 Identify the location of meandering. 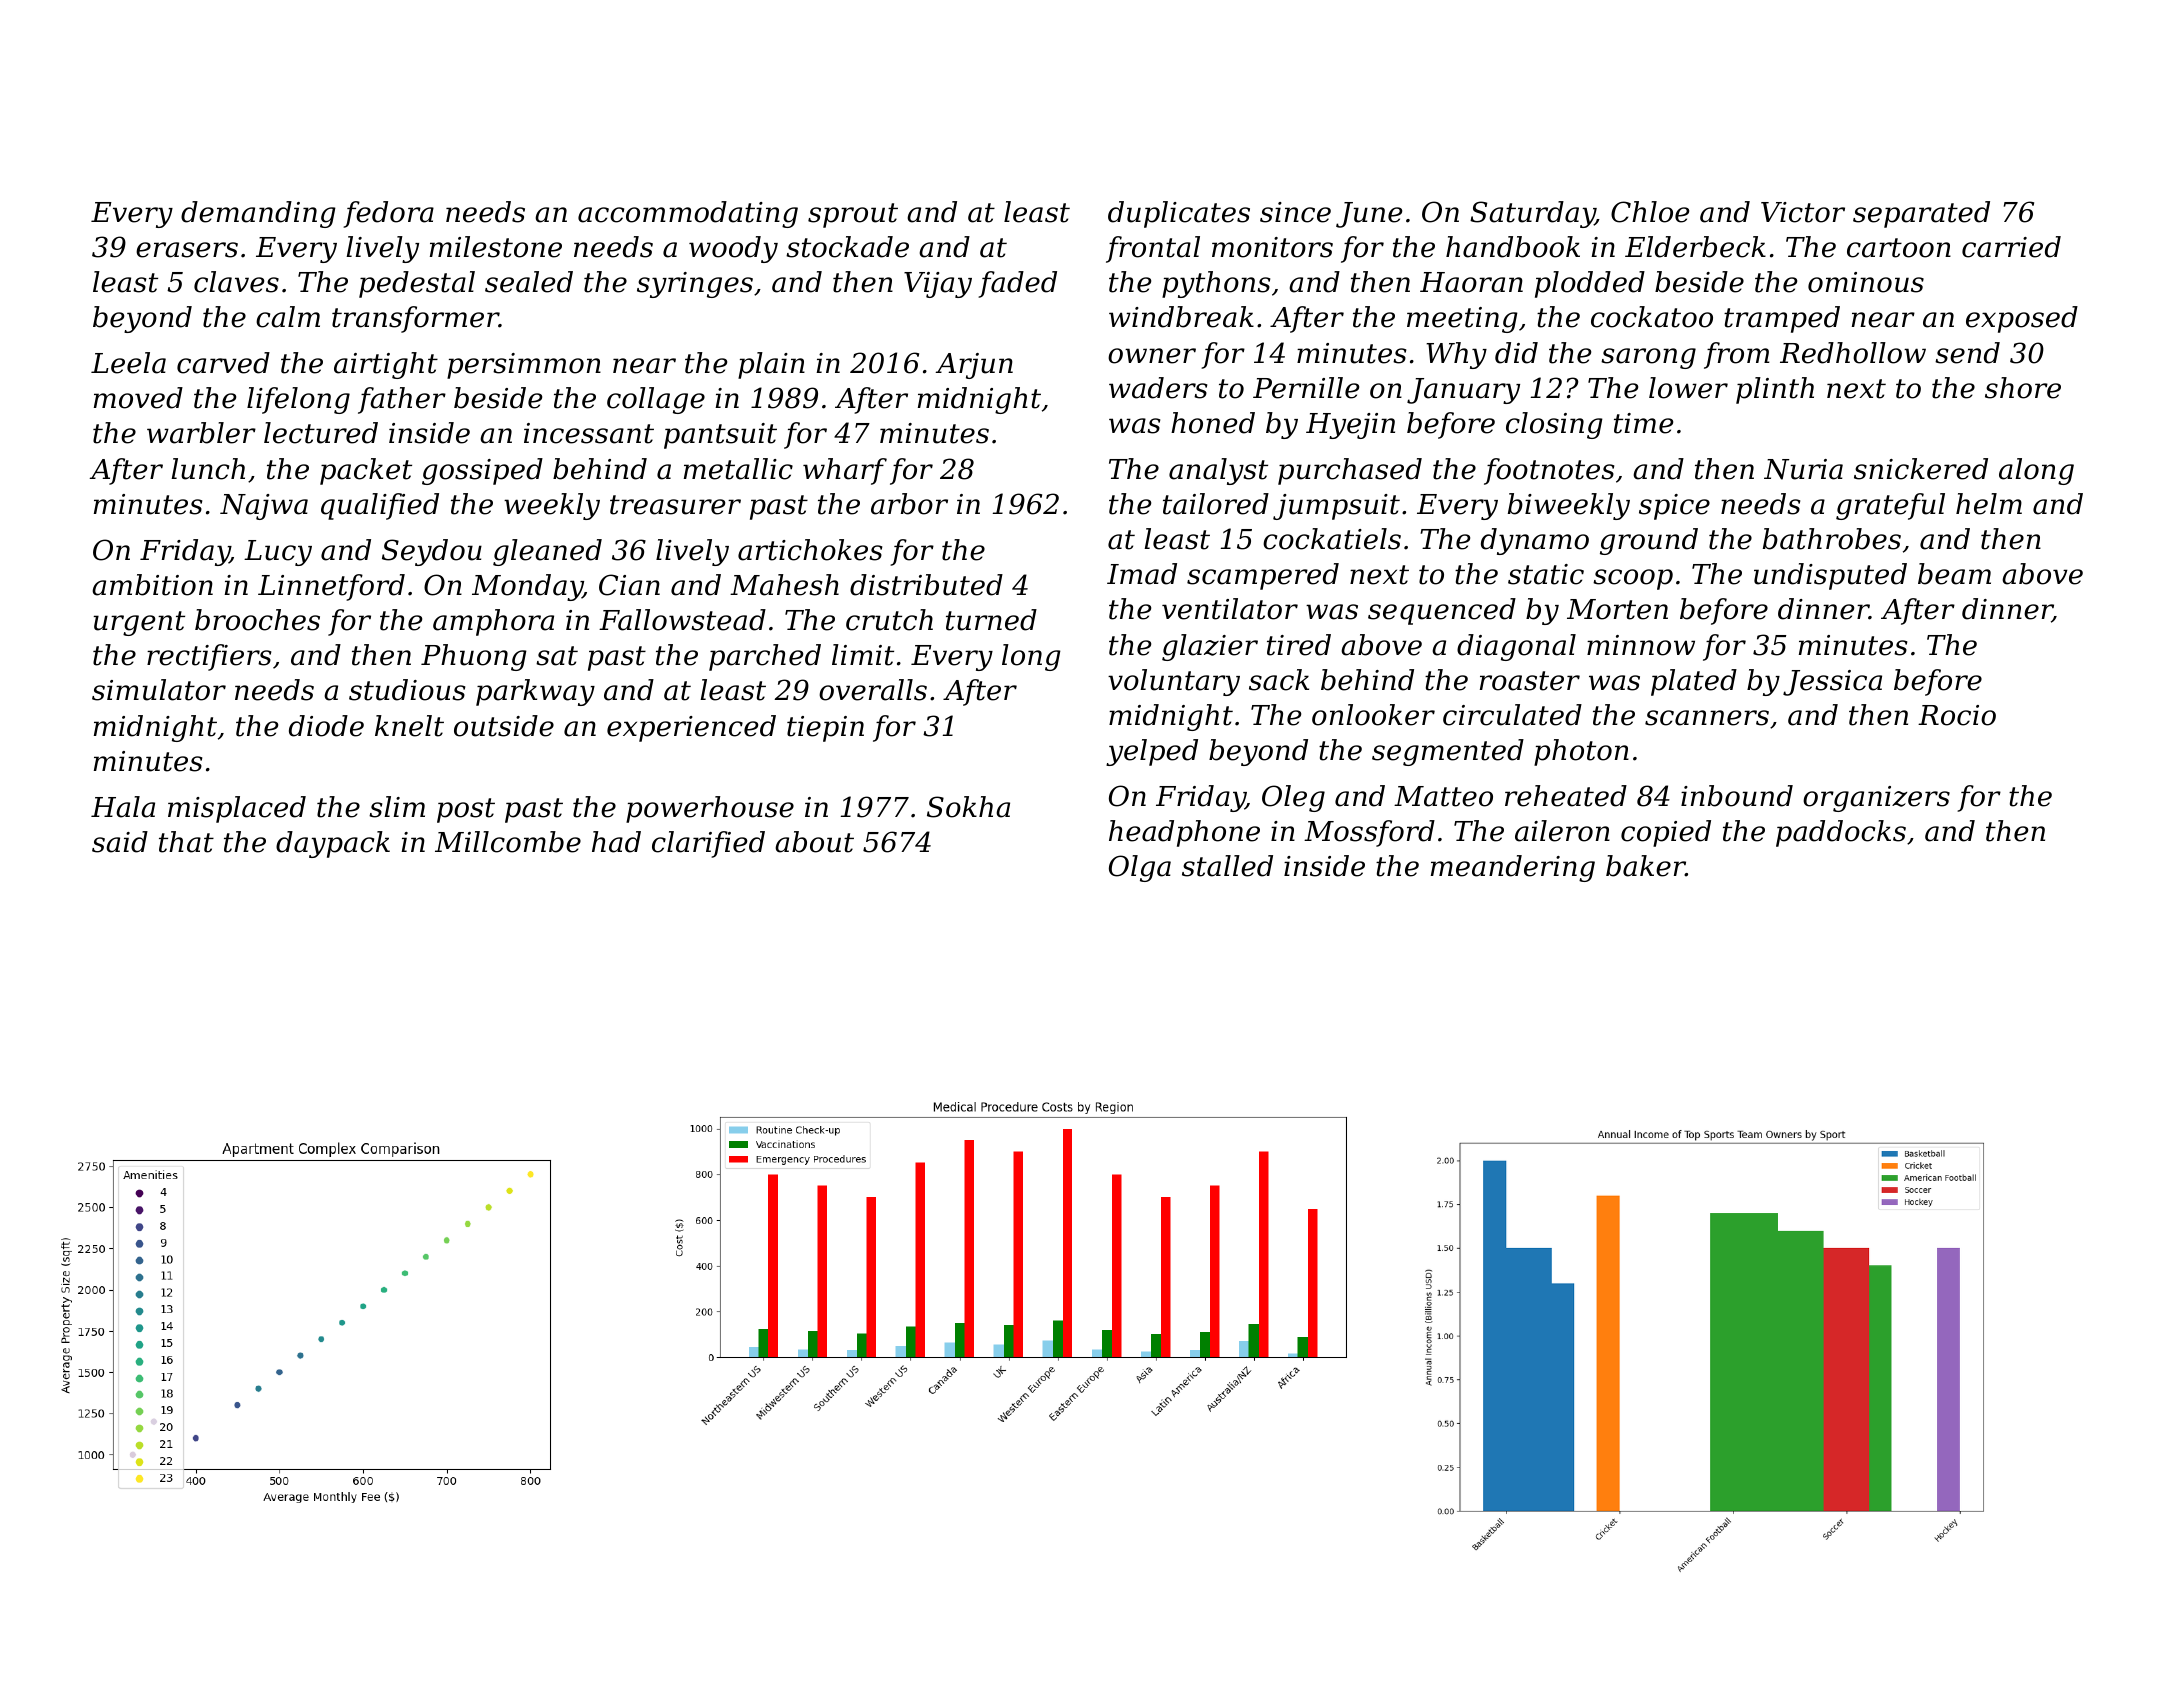
(1513, 868).
